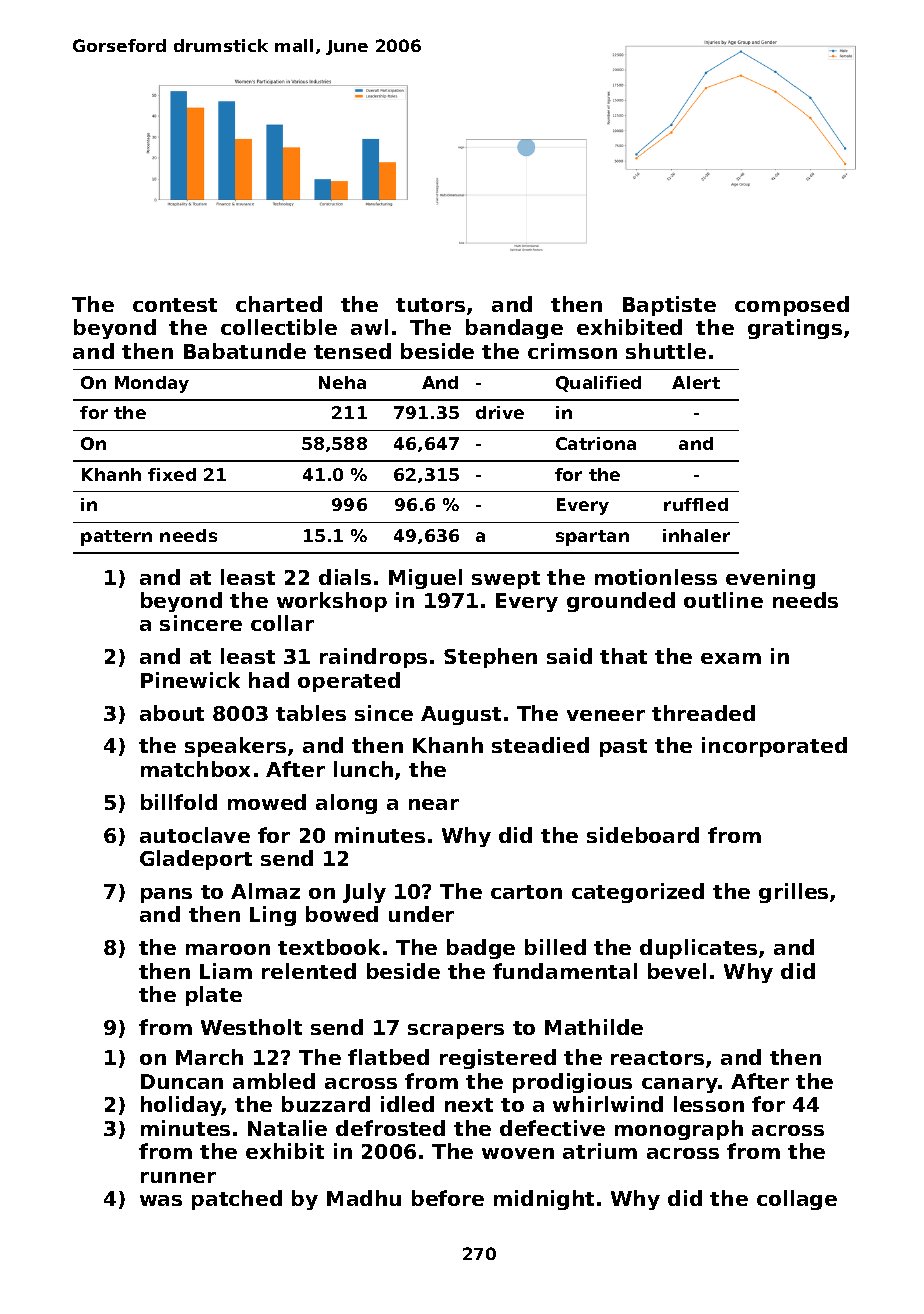 This screenshot has width=924, height=1314. I want to click on patched, so click(237, 1200).
